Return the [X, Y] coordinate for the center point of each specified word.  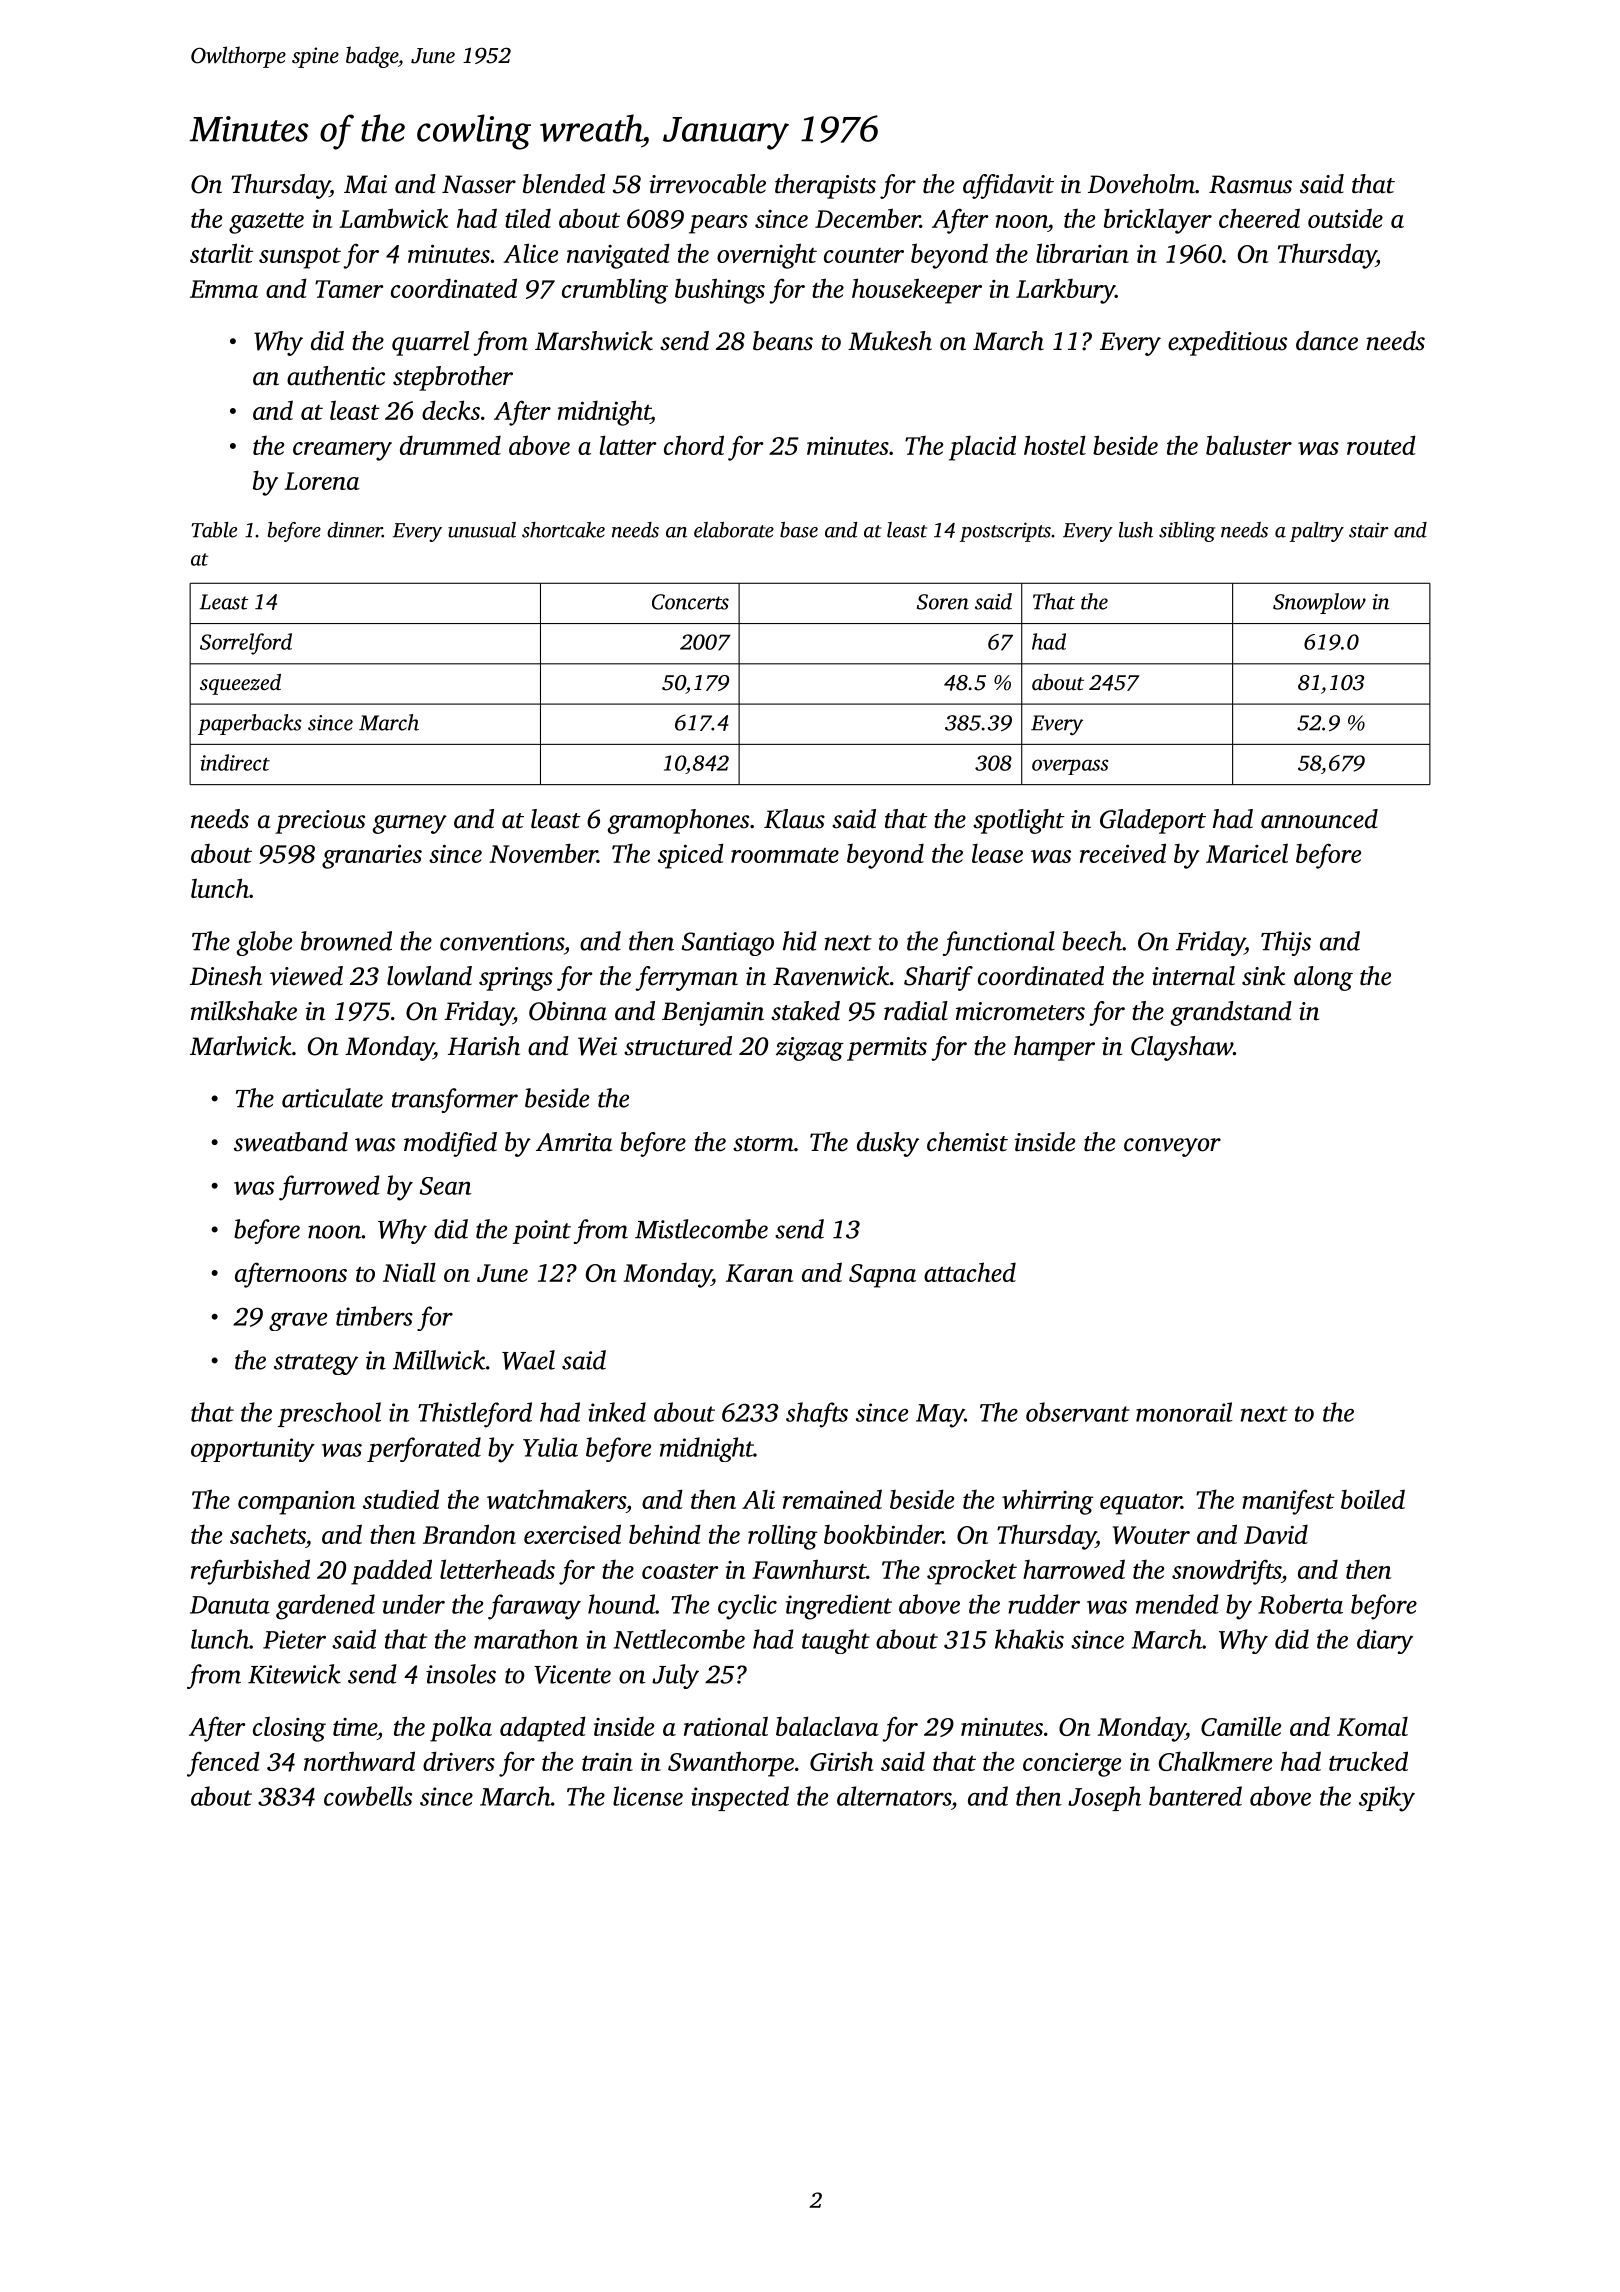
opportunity [253, 1450]
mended [1177, 1604]
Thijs [1286, 943]
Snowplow [1319, 603]
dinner [354, 530]
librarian [1082, 253]
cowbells [368, 1796]
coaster [680, 1571]
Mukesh [890, 341]
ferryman [686, 978]
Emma [224, 289]
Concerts [690, 602]
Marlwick [241, 1046]
